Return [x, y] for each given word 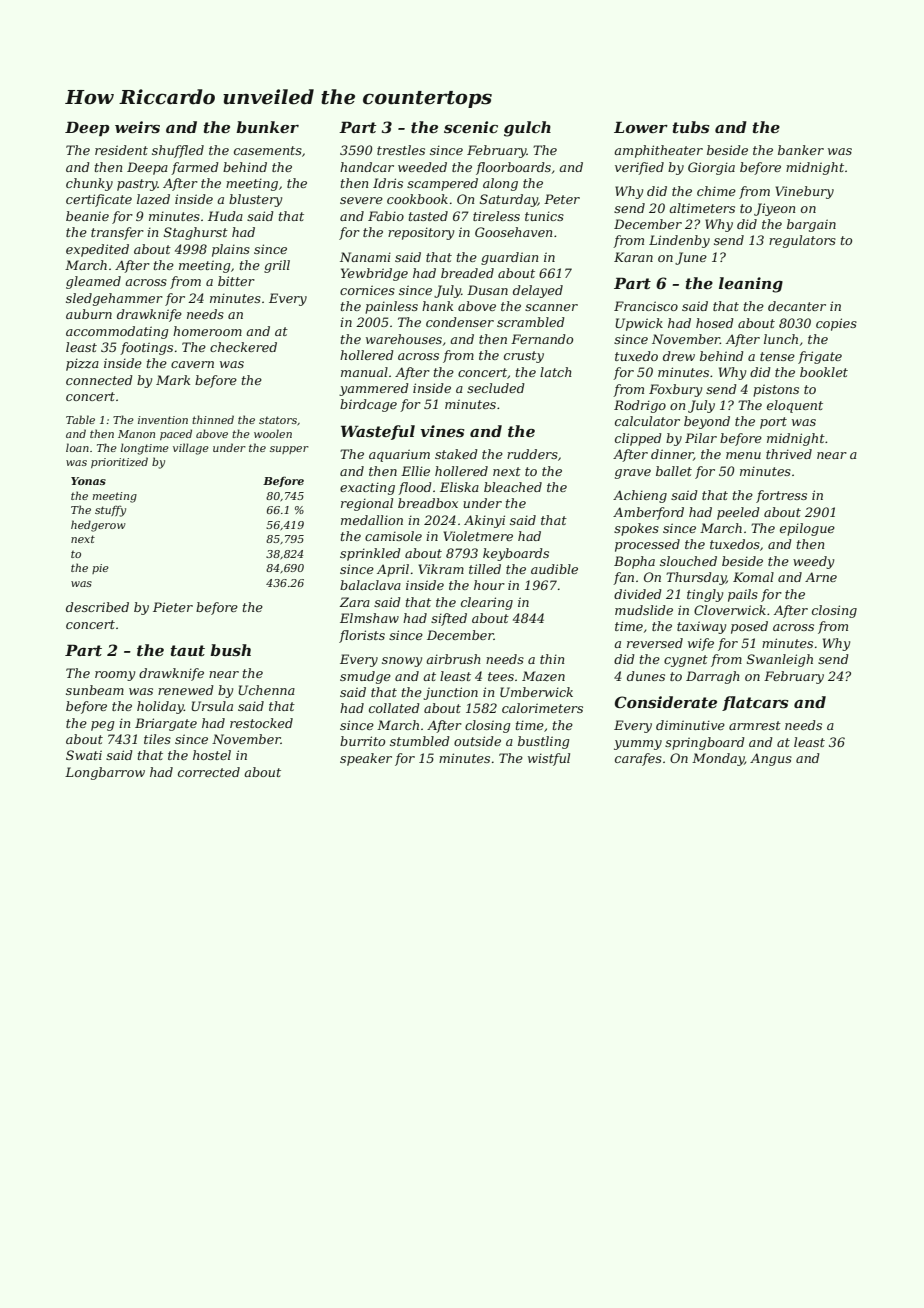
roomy [115, 676]
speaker [366, 759]
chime [716, 191]
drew [679, 356]
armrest [755, 725]
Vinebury [804, 192]
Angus [771, 759]
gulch [527, 129]
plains [231, 250]
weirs [137, 127]
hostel [212, 755]
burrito [362, 741]
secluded [496, 388]
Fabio [386, 216]
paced [176, 434]
